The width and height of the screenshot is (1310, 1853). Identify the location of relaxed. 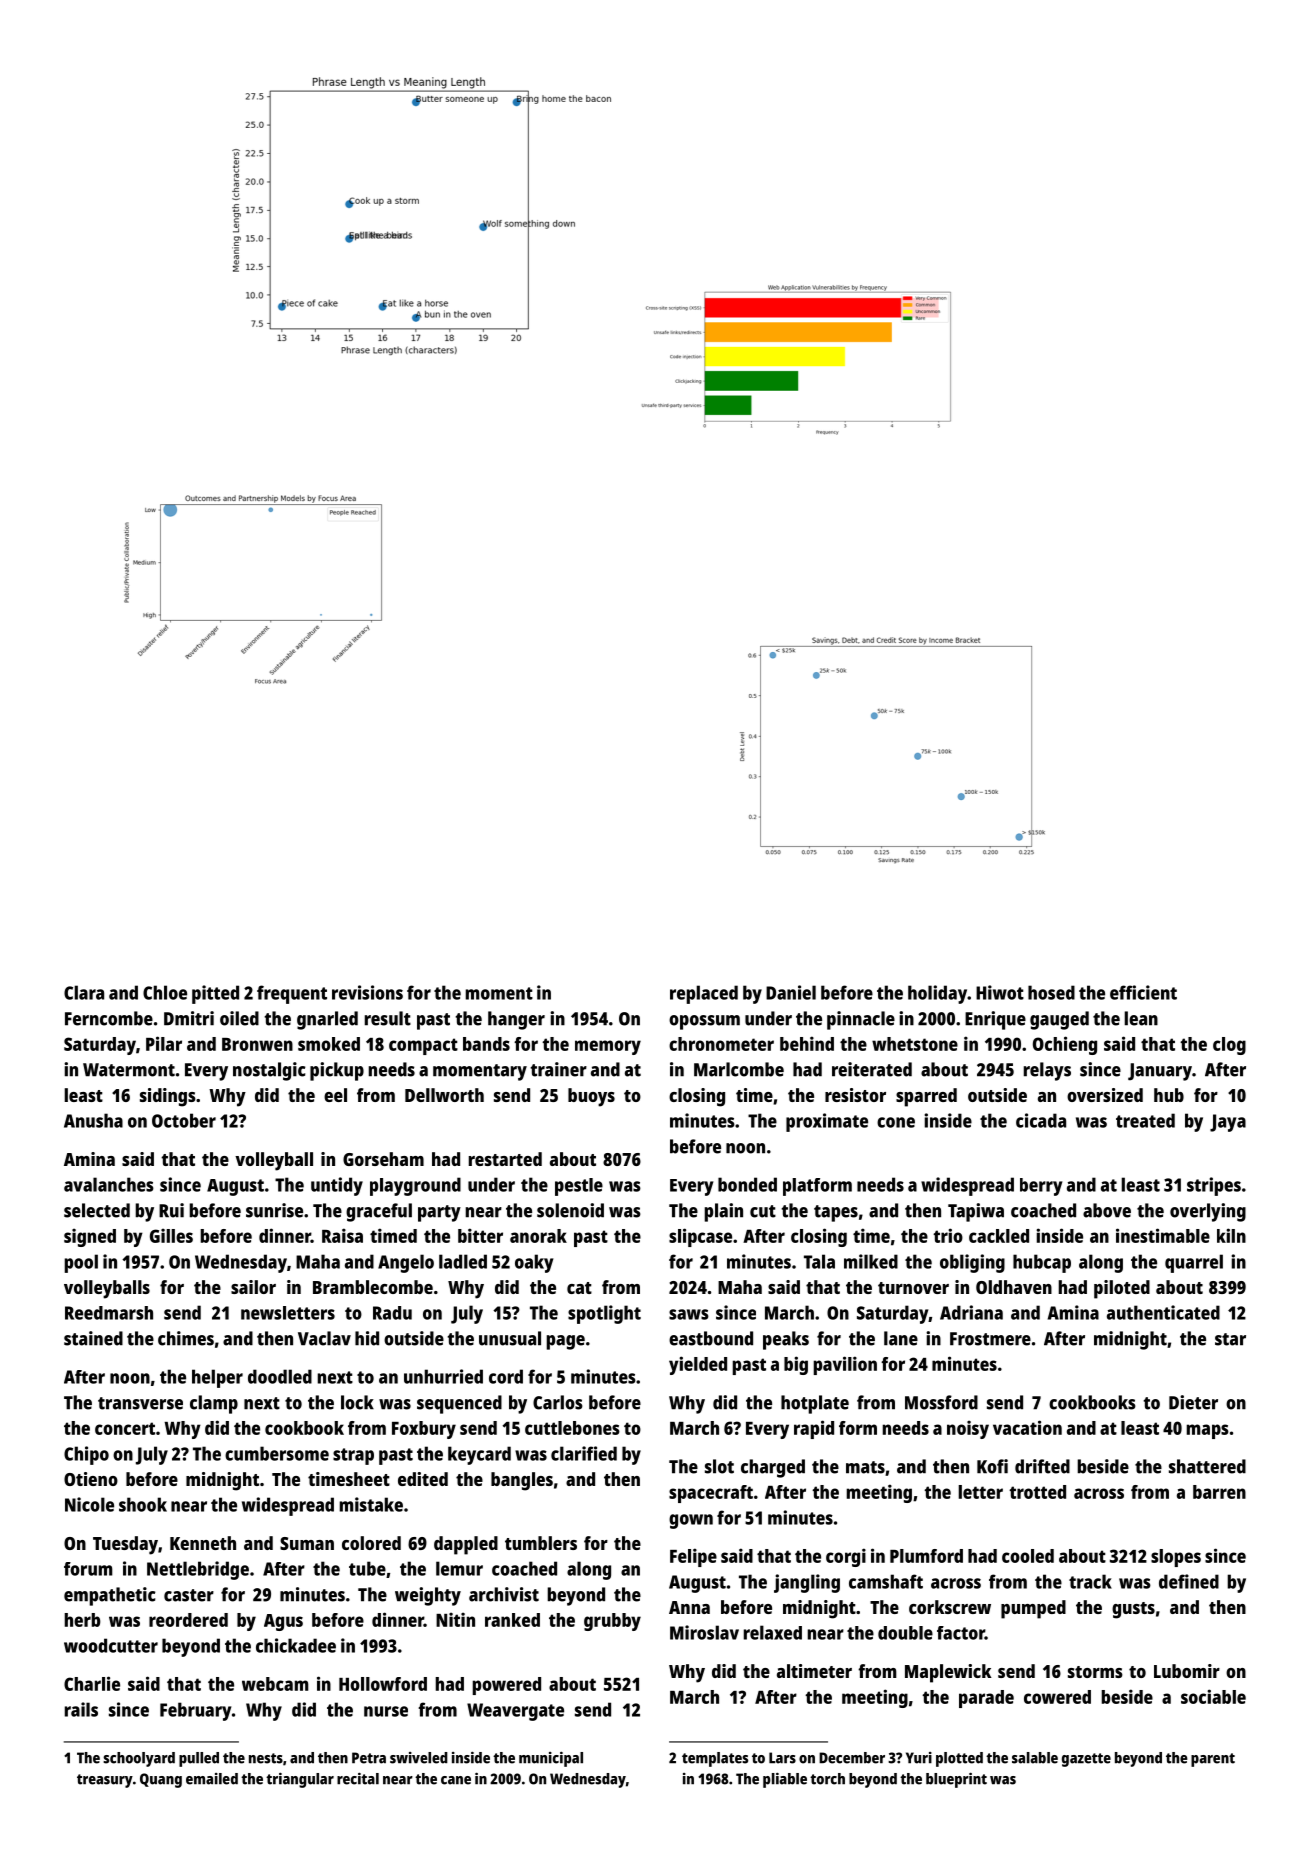
(773, 1632).
